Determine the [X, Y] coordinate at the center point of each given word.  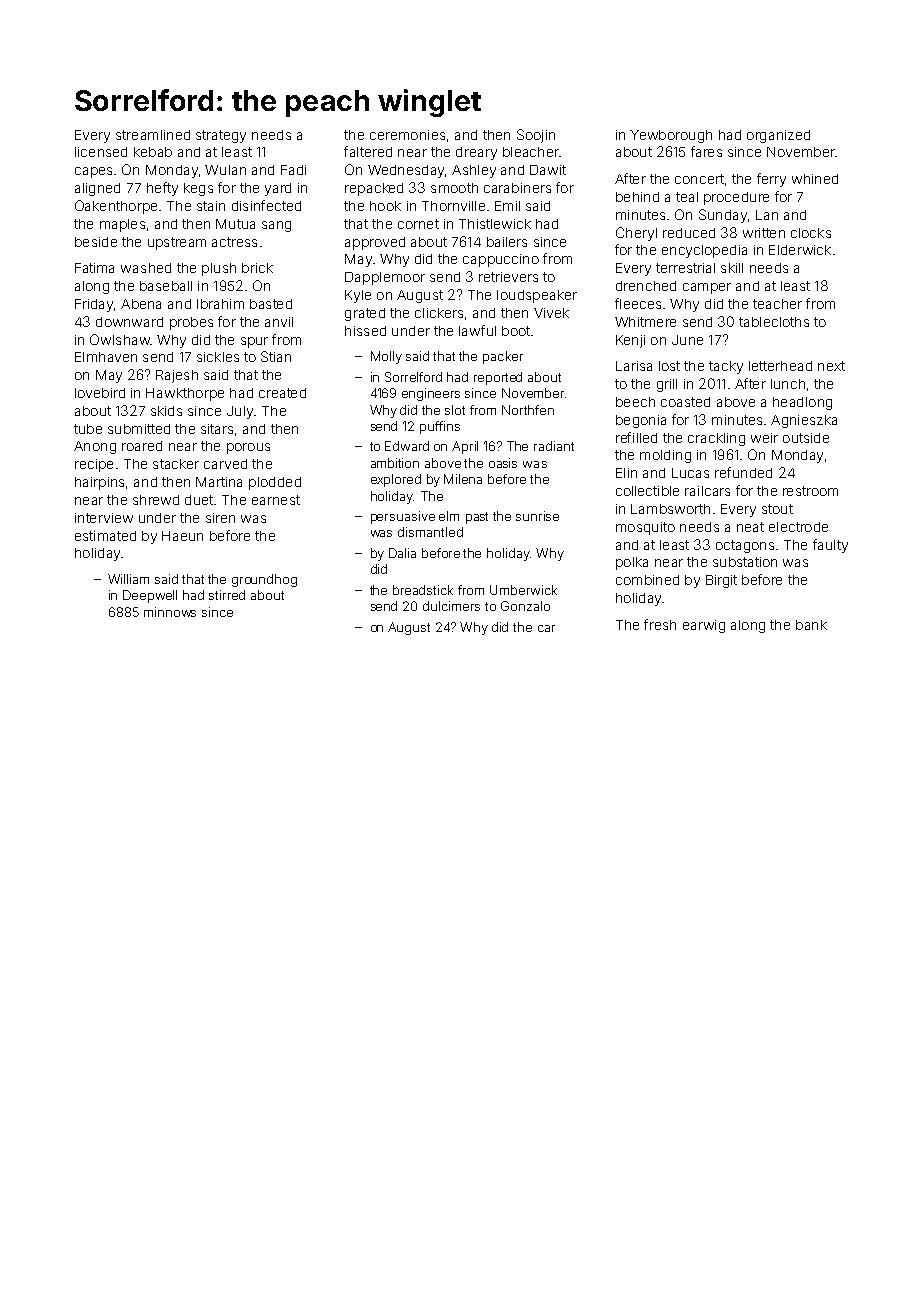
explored [396, 480]
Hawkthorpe [185, 394]
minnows [170, 612]
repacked [374, 189]
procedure [736, 198]
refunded [743, 472]
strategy [221, 136]
